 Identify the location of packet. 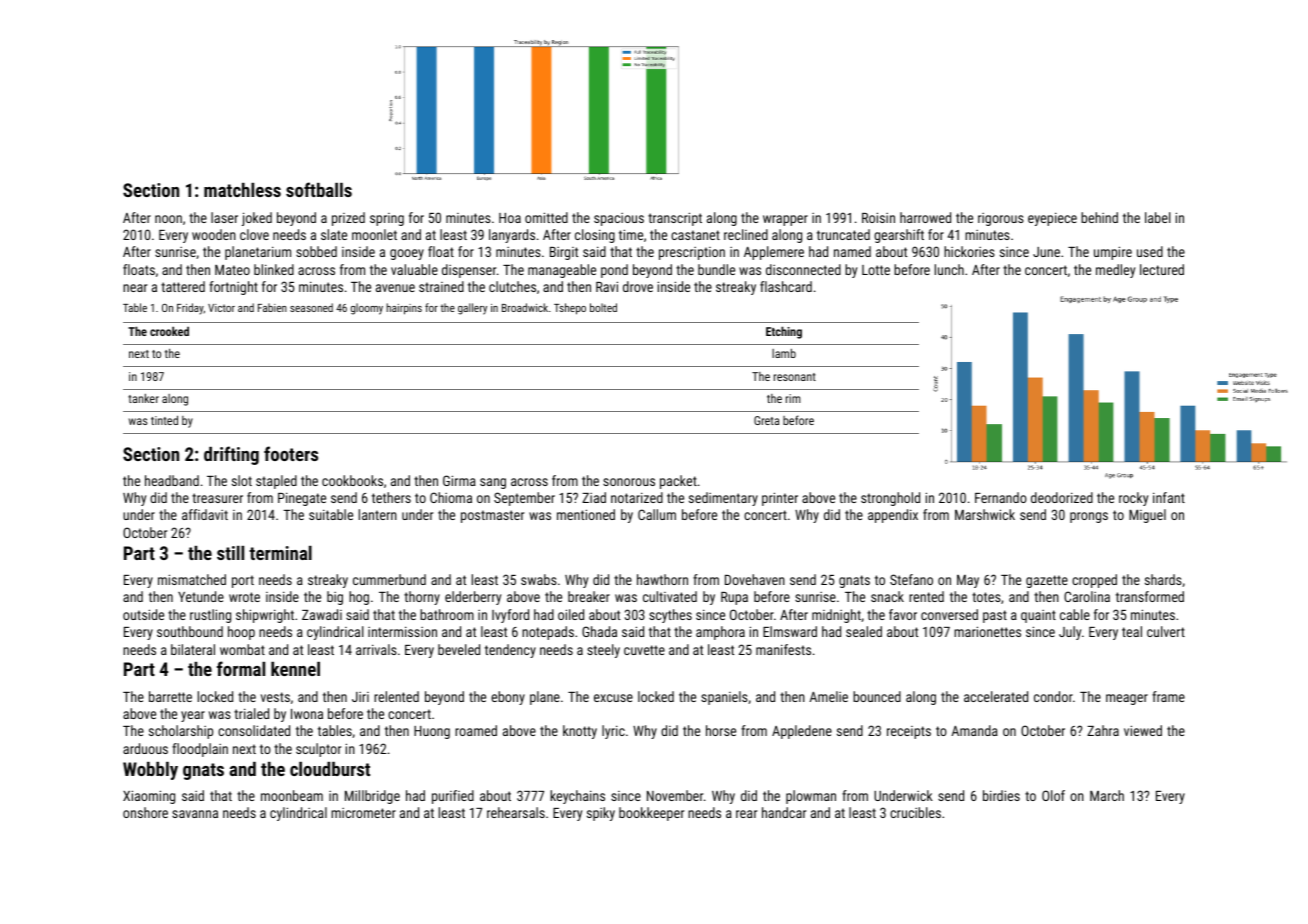
(678, 482).
